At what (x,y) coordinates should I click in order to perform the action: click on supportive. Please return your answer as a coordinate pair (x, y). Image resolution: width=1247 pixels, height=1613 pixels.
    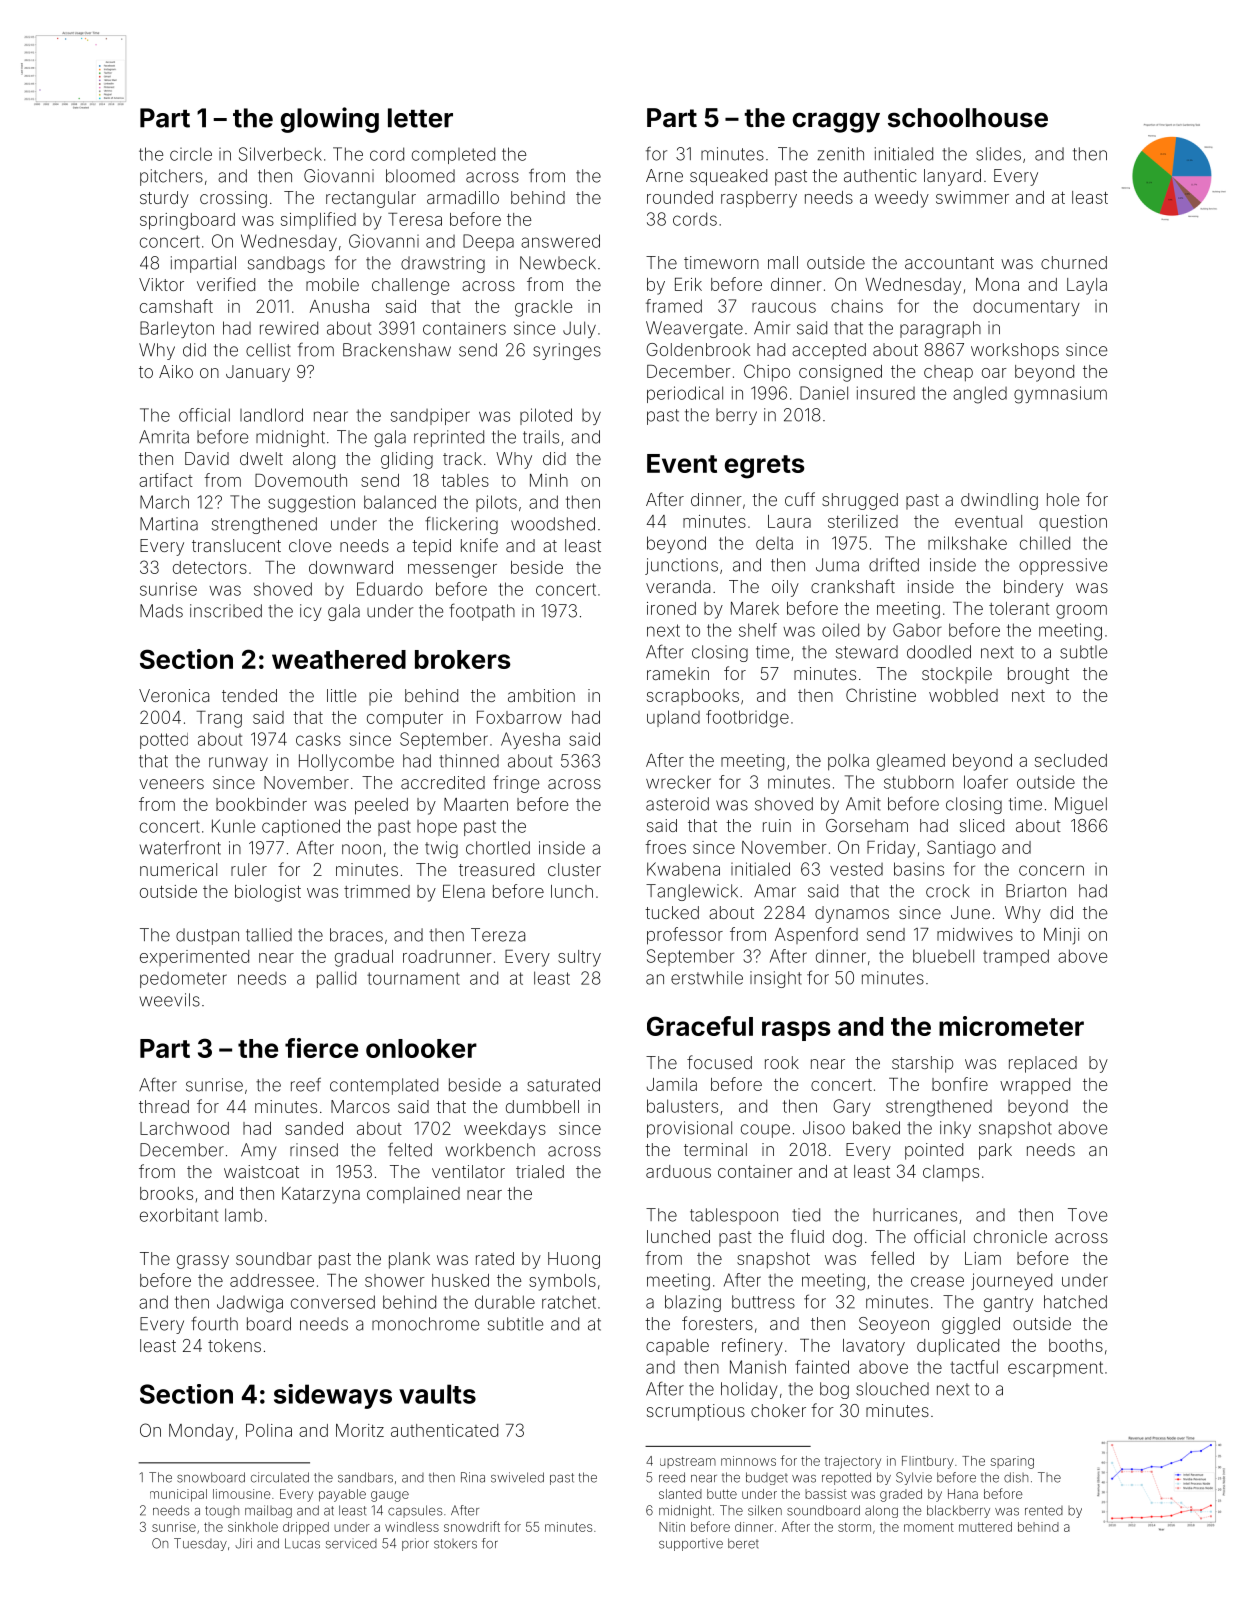
    Looking at the image, I should click on (691, 1544).
